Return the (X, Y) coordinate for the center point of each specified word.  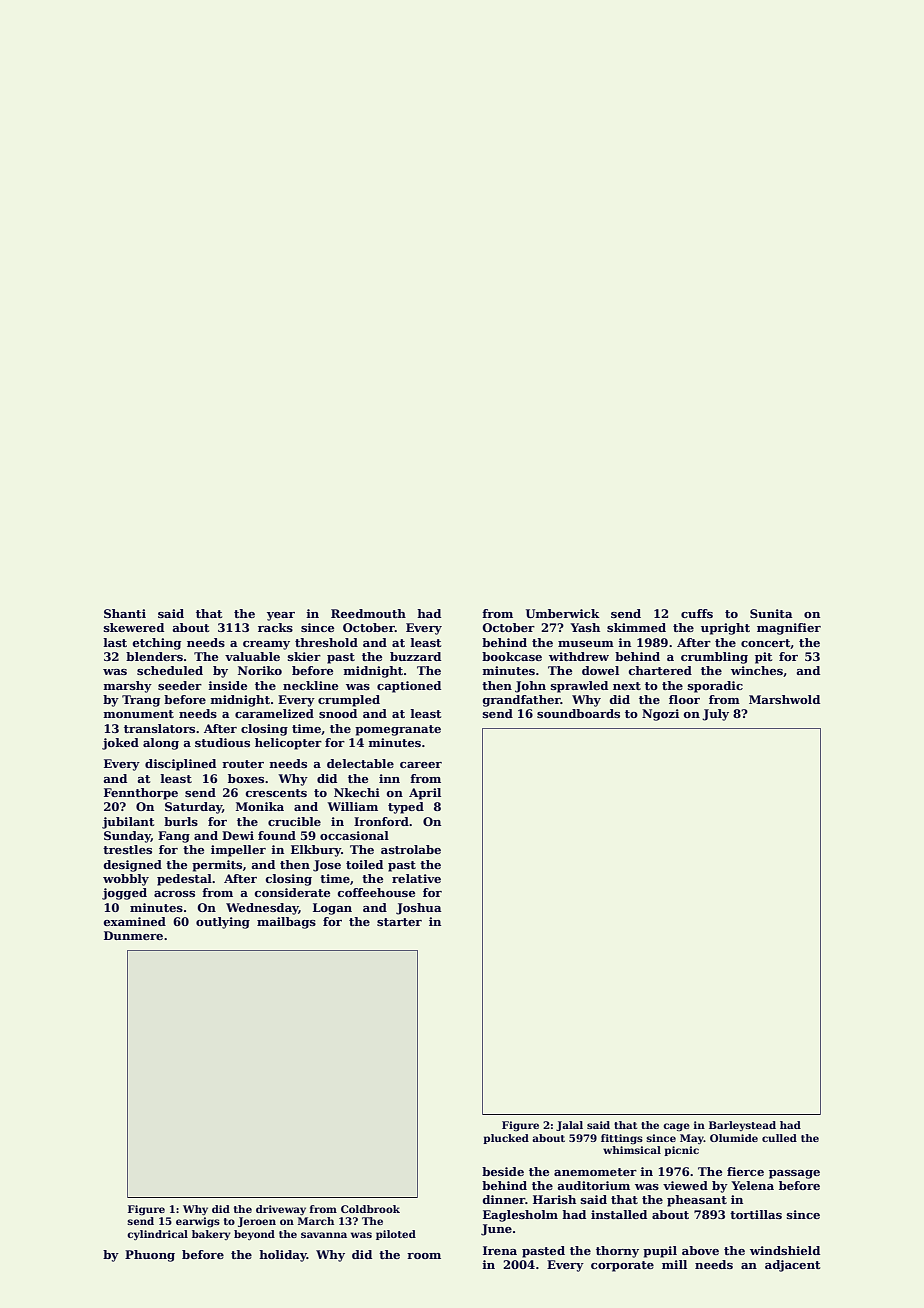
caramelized (274, 713)
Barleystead (742, 1126)
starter (399, 922)
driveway (281, 1210)
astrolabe (411, 849)
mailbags (286, 923)
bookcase (512, 656)
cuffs (697, 613)
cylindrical (157, 1235)
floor (684, 699)
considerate (292, 892)
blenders (154, 656)
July (715, 715)
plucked (506, 1139)
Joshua (419, 909)
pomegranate (398, 730)
